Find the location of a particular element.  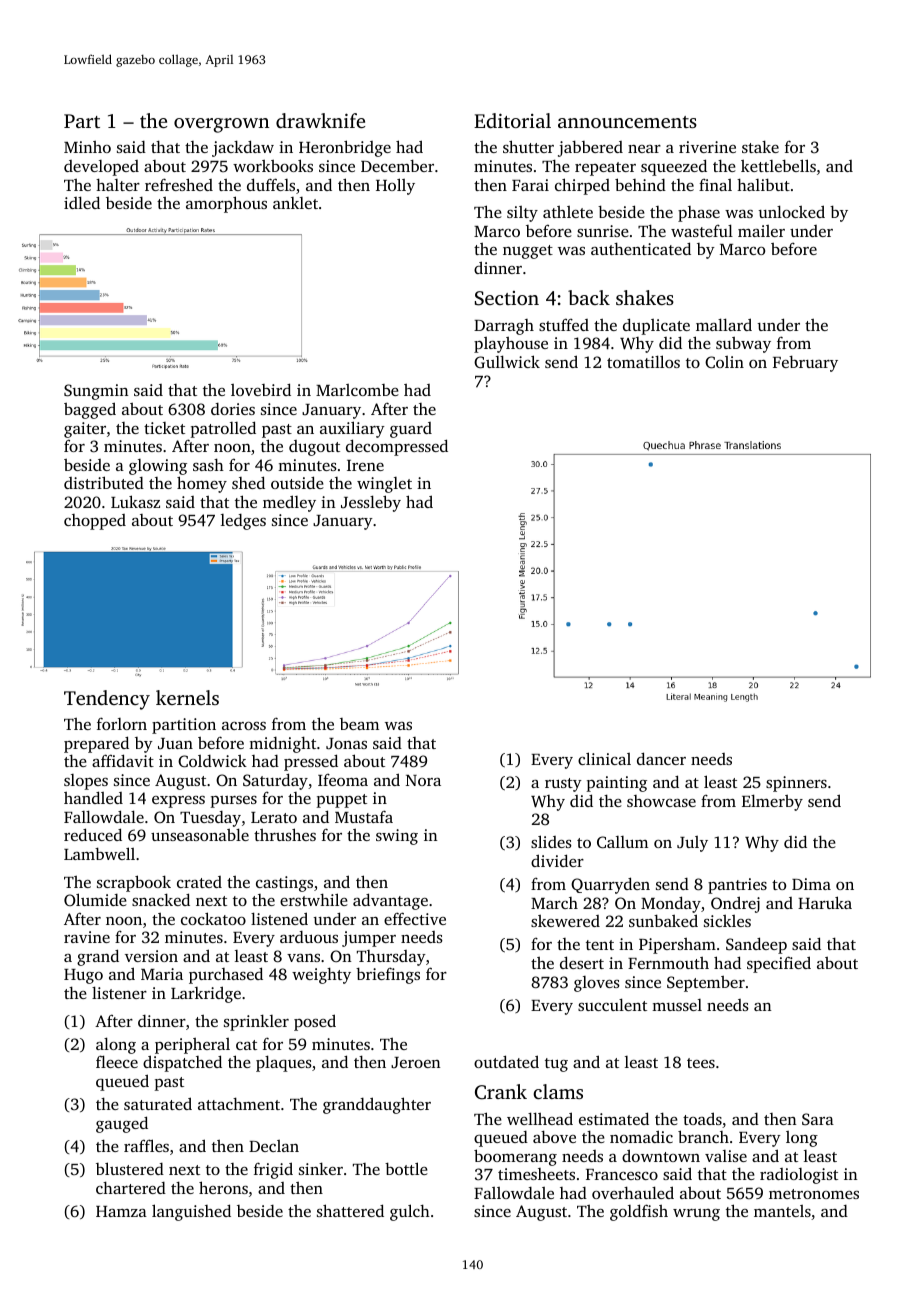

herons is located at coordinates (223, 1187).
